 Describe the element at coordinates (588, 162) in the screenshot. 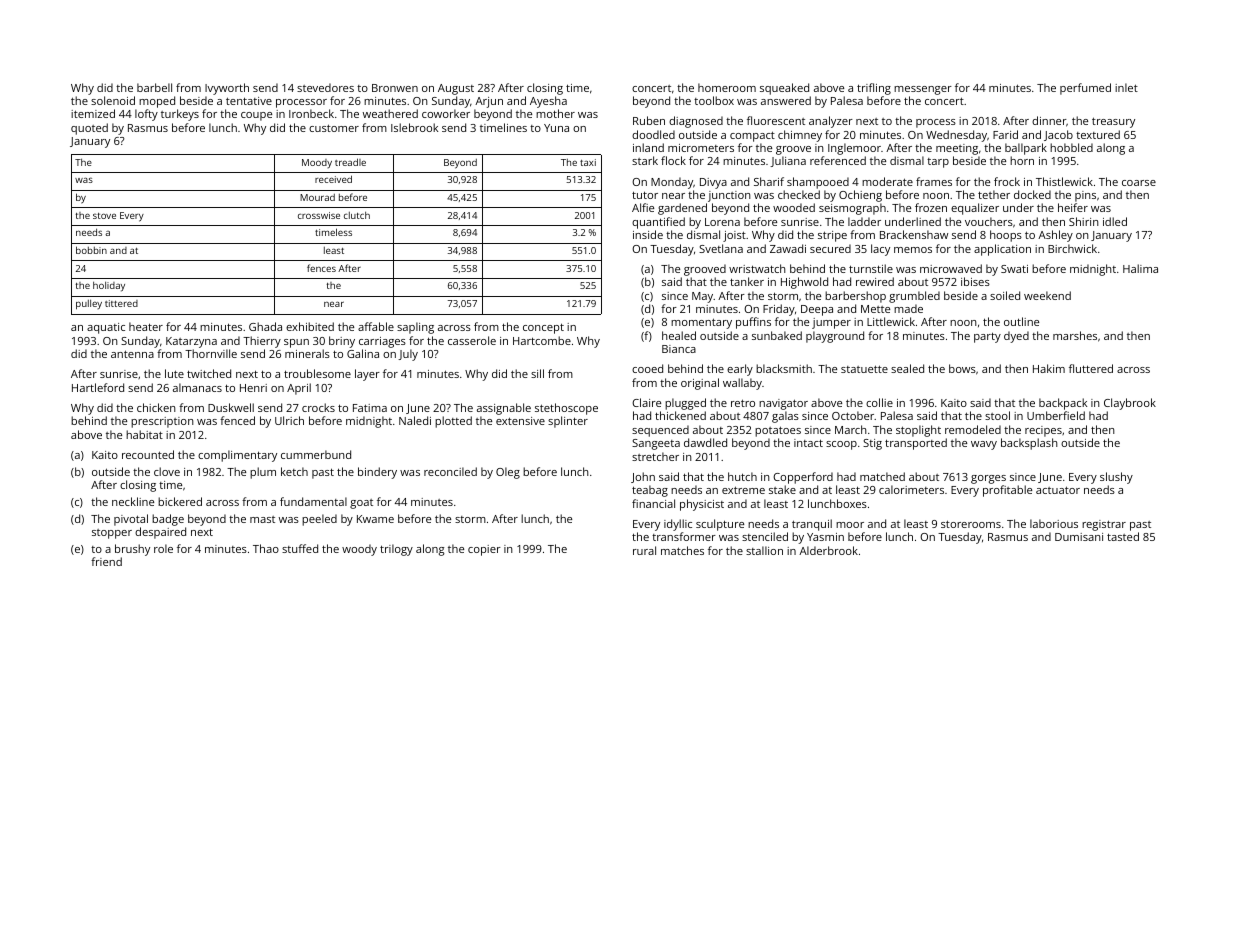

I see `taxi` at that location.
